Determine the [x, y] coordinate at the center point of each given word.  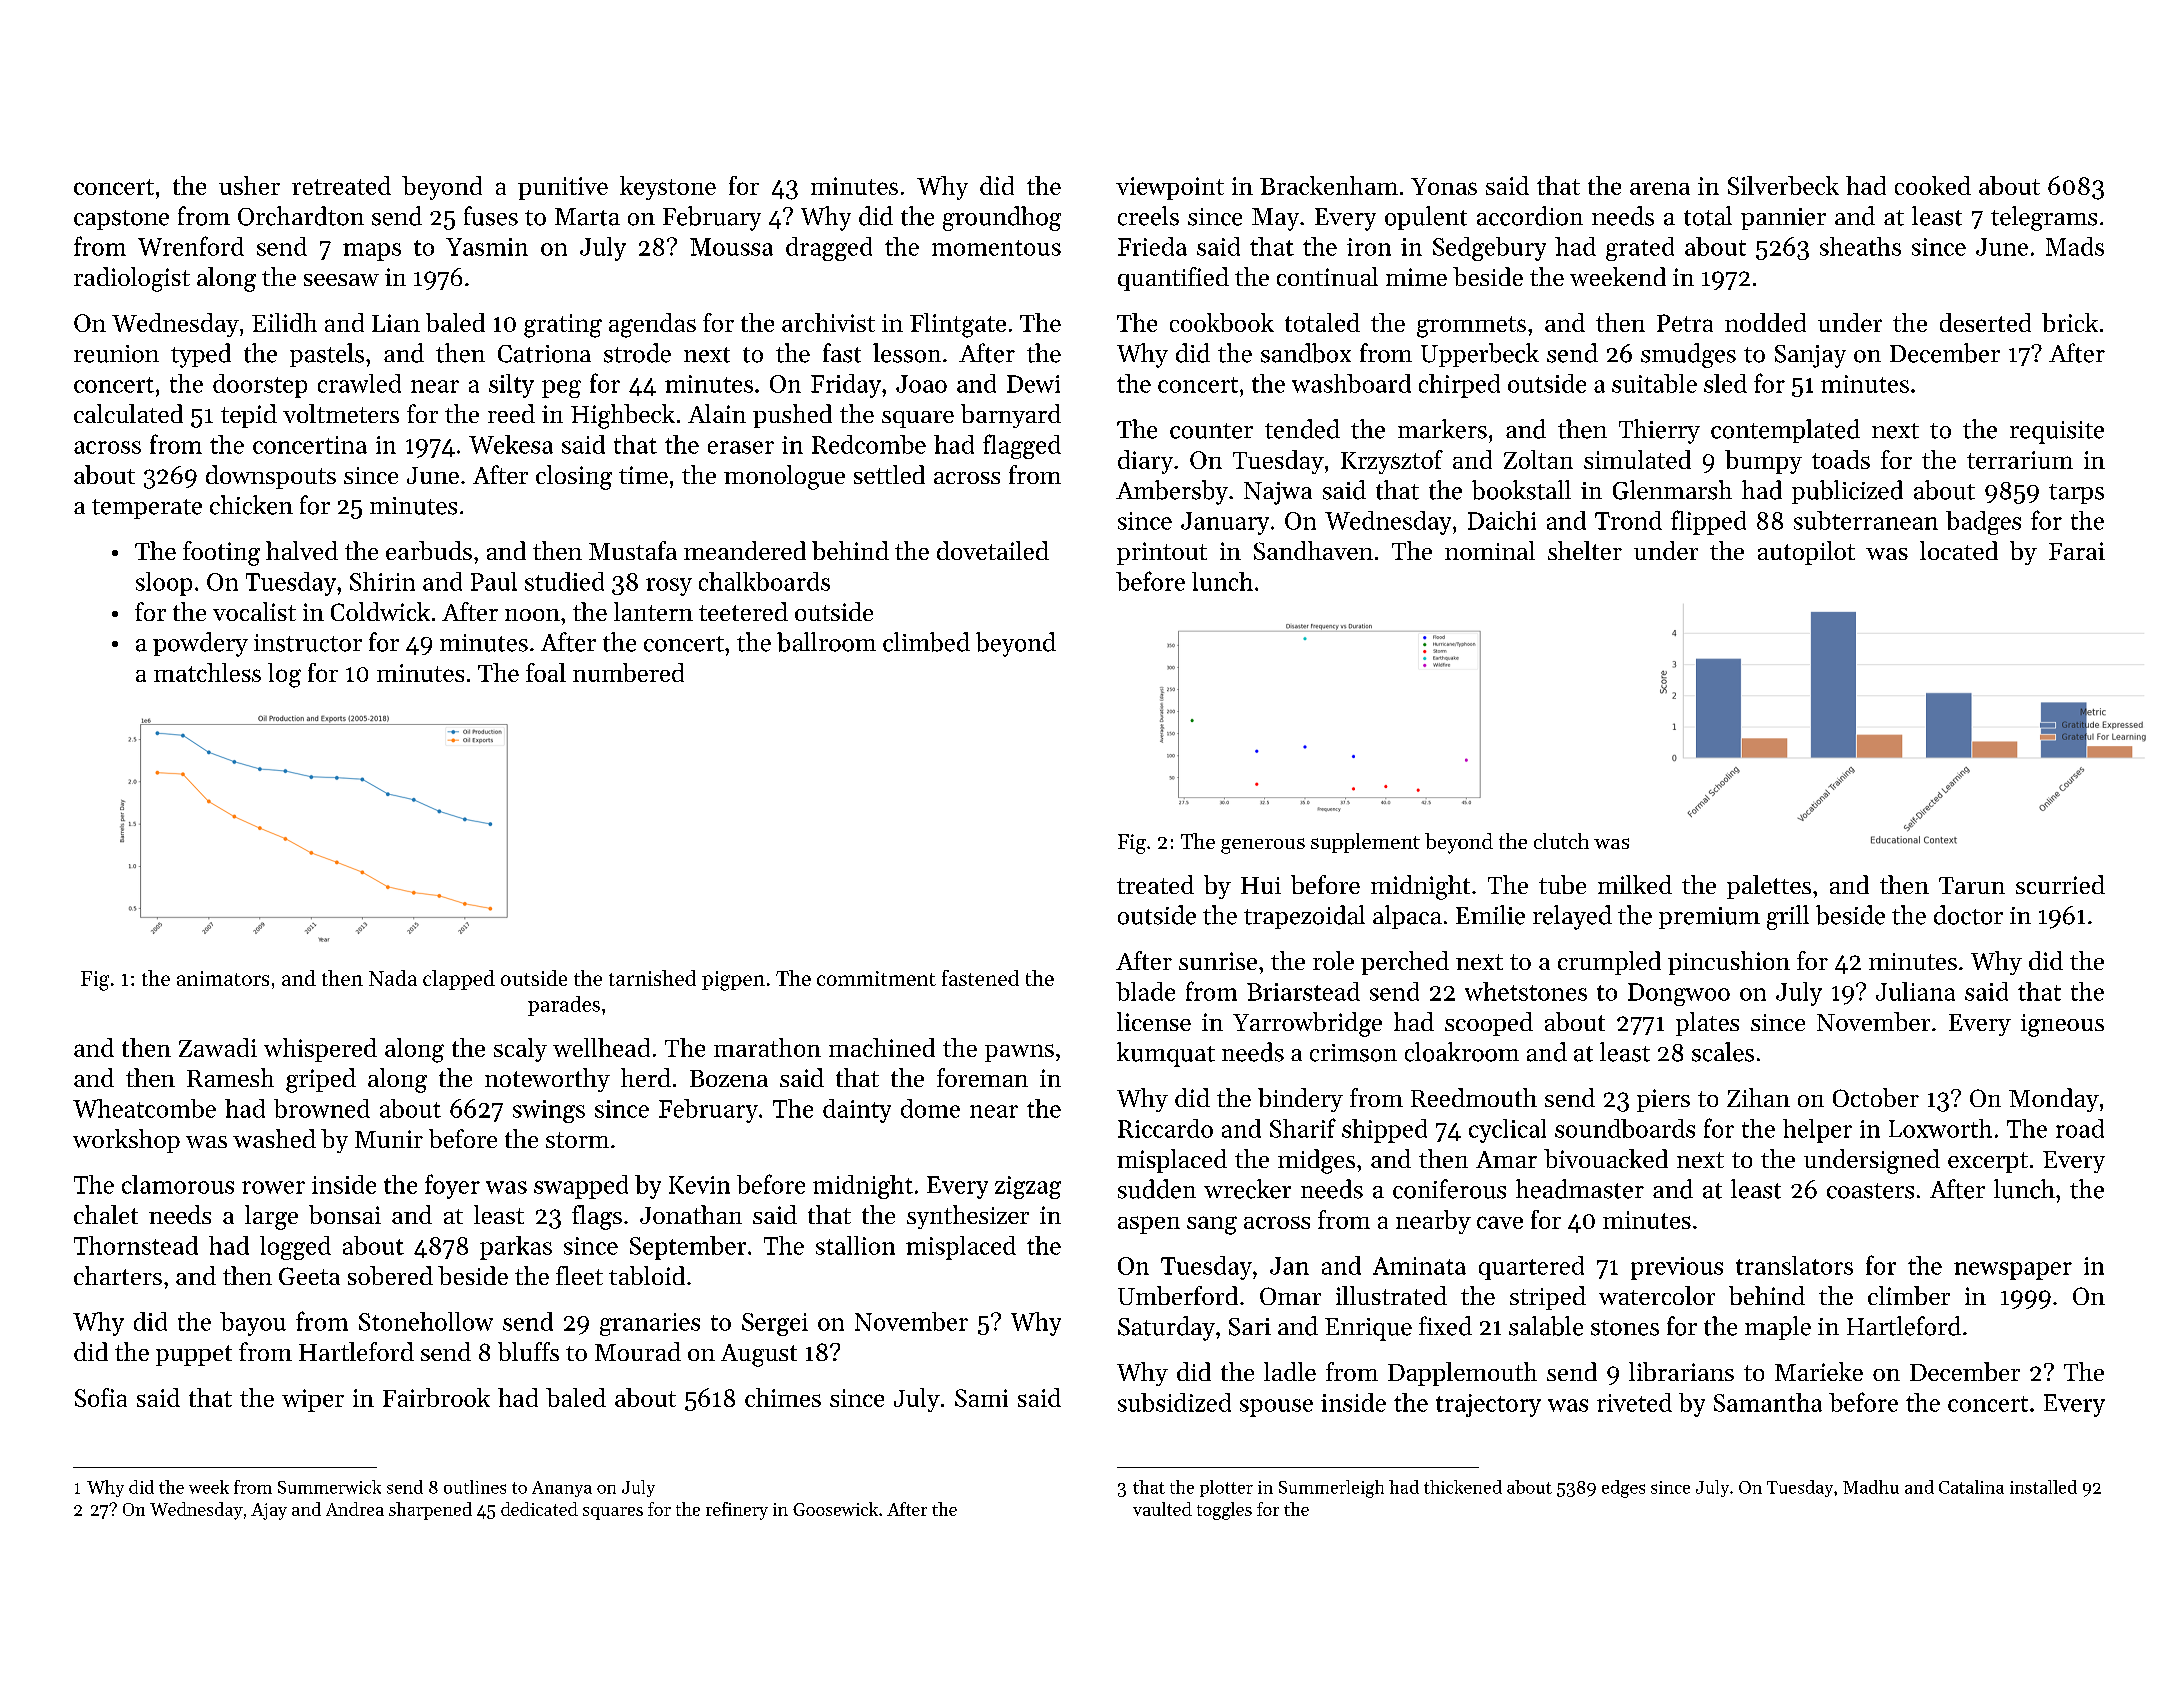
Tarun [1972, 885]
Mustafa [633, 550]
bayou [253, 1324]
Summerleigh [1331, 1489]
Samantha [1768, 1402]
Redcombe [869, 444]
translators [1794, 1265]
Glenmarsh [1672, 490]
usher [249, 185]
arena [1660, 188]
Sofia [101, 1397]
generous [1263, 846]
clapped [459, 980]
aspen [1149, 1225]
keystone [668, 188]
